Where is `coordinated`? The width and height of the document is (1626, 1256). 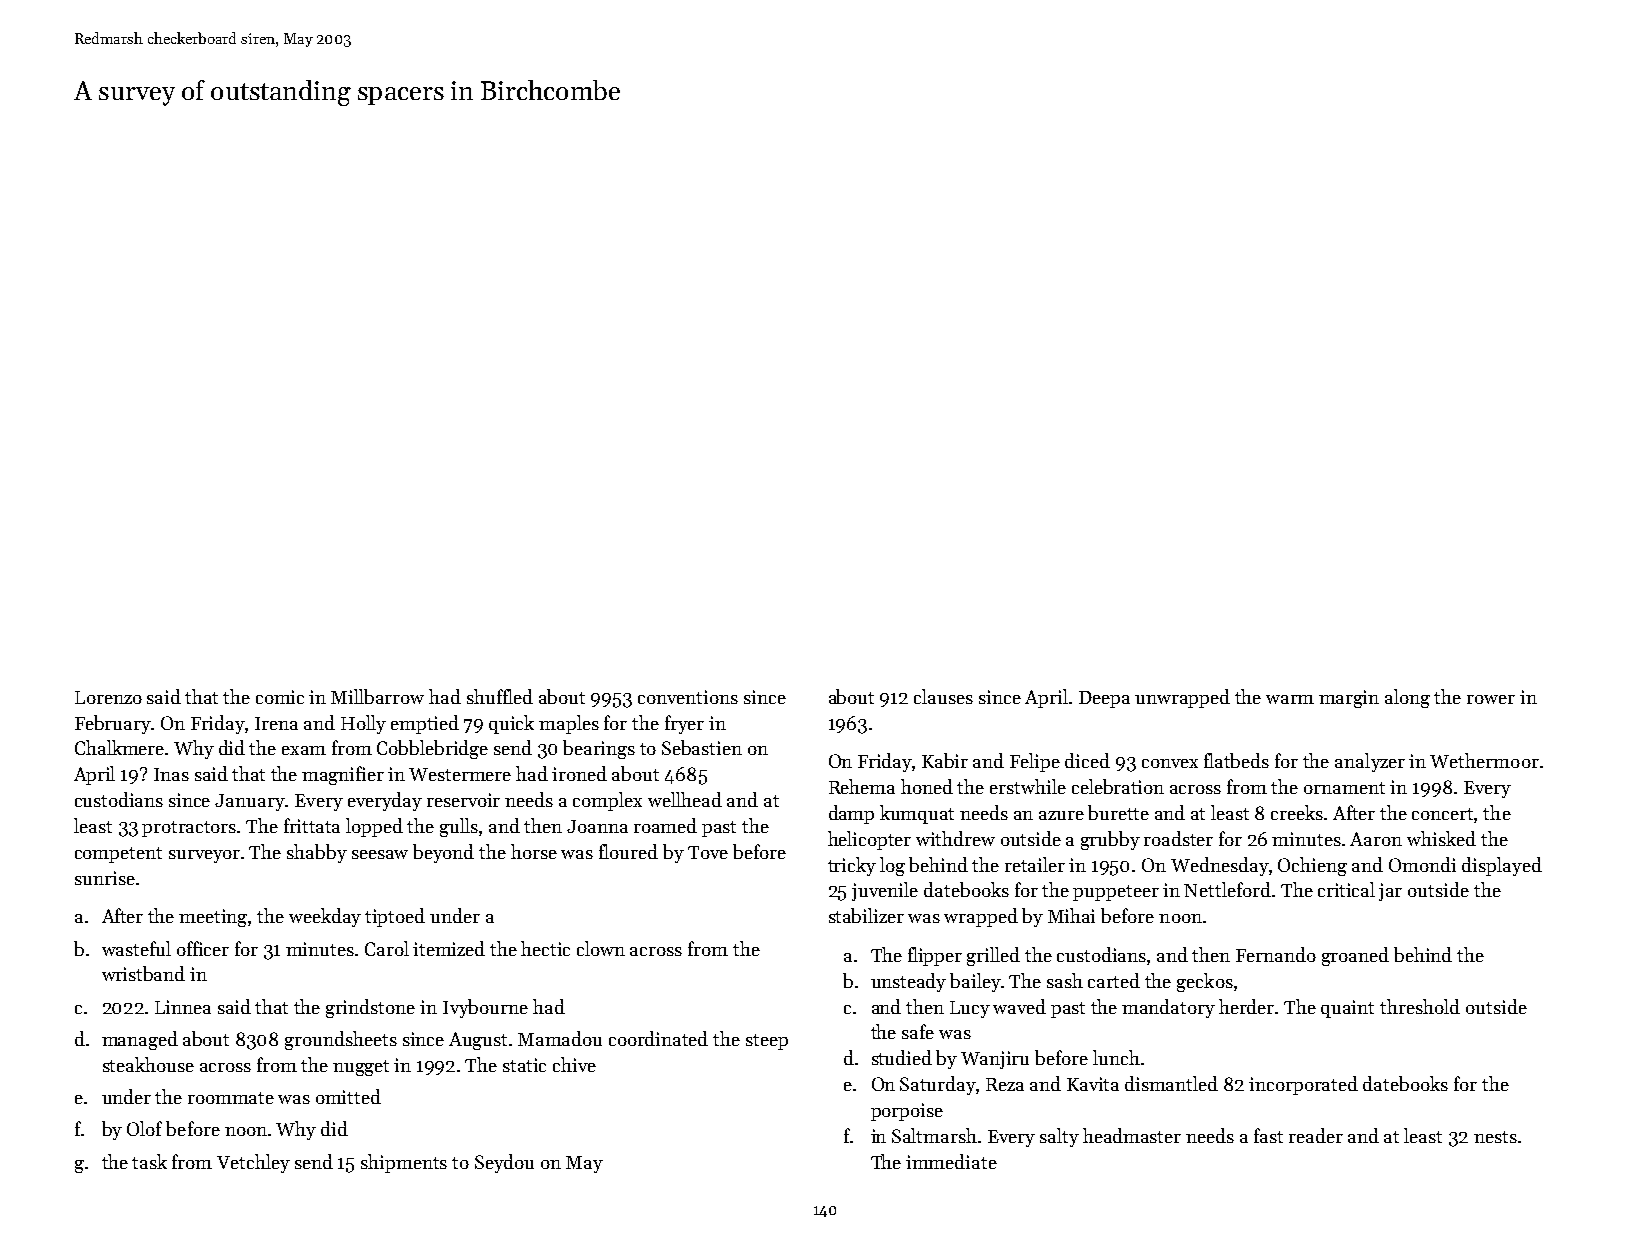 coordinated is located at coordinates (658, 1038).
